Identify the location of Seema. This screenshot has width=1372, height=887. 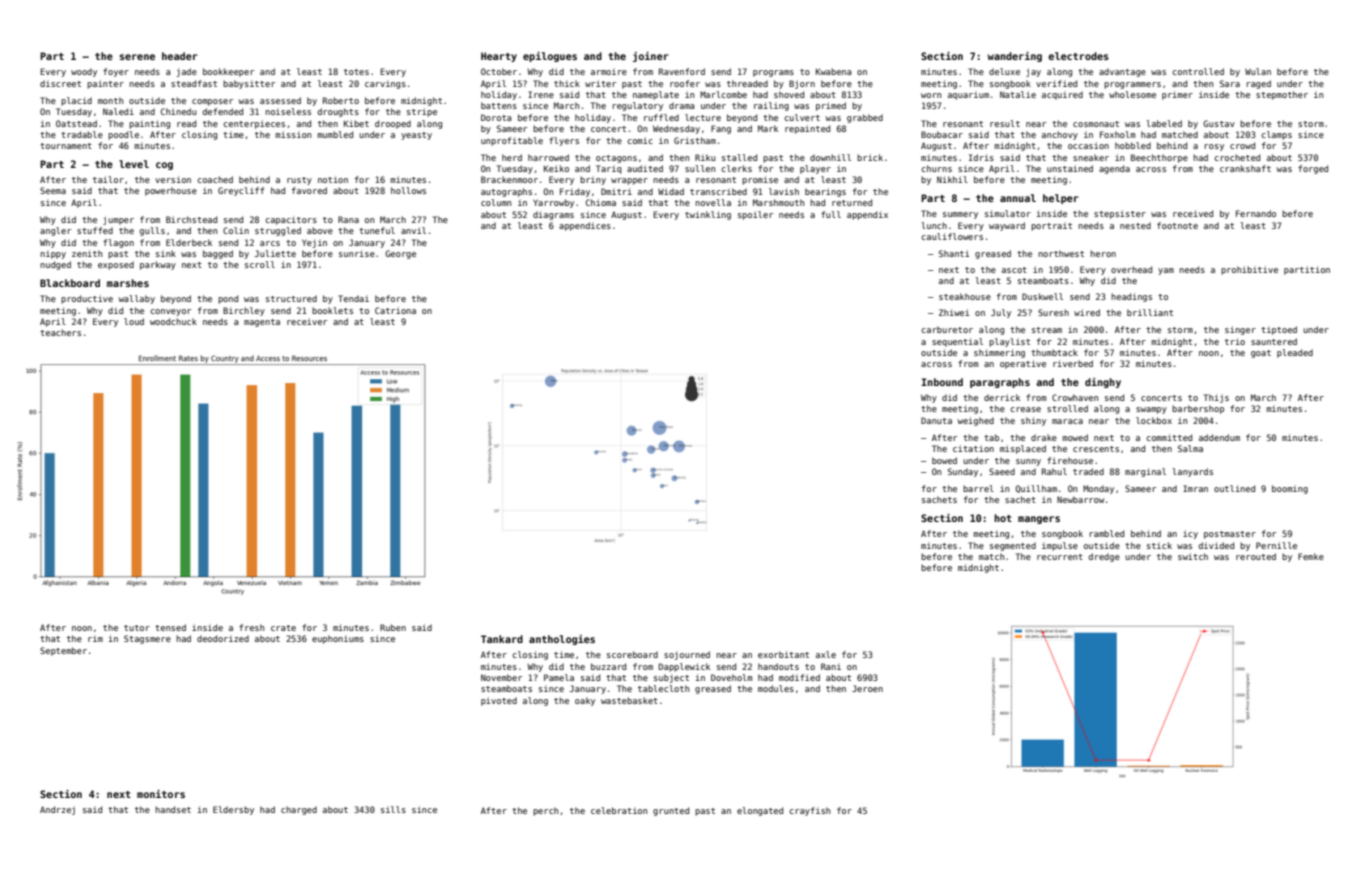
(53, 190).
